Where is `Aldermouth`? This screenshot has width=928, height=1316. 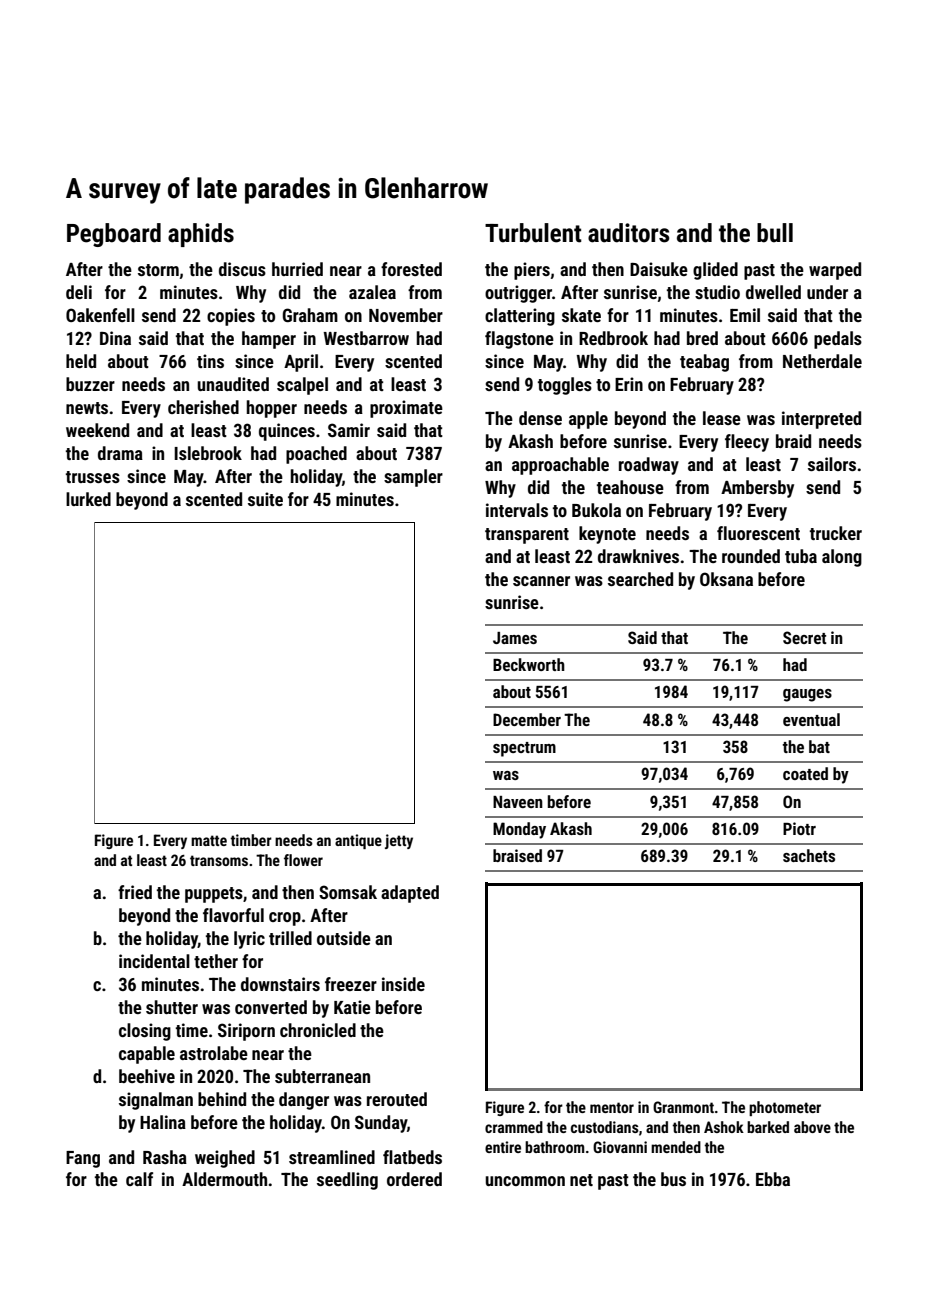 Aldermouth is located at coordinates (224, 1179).
